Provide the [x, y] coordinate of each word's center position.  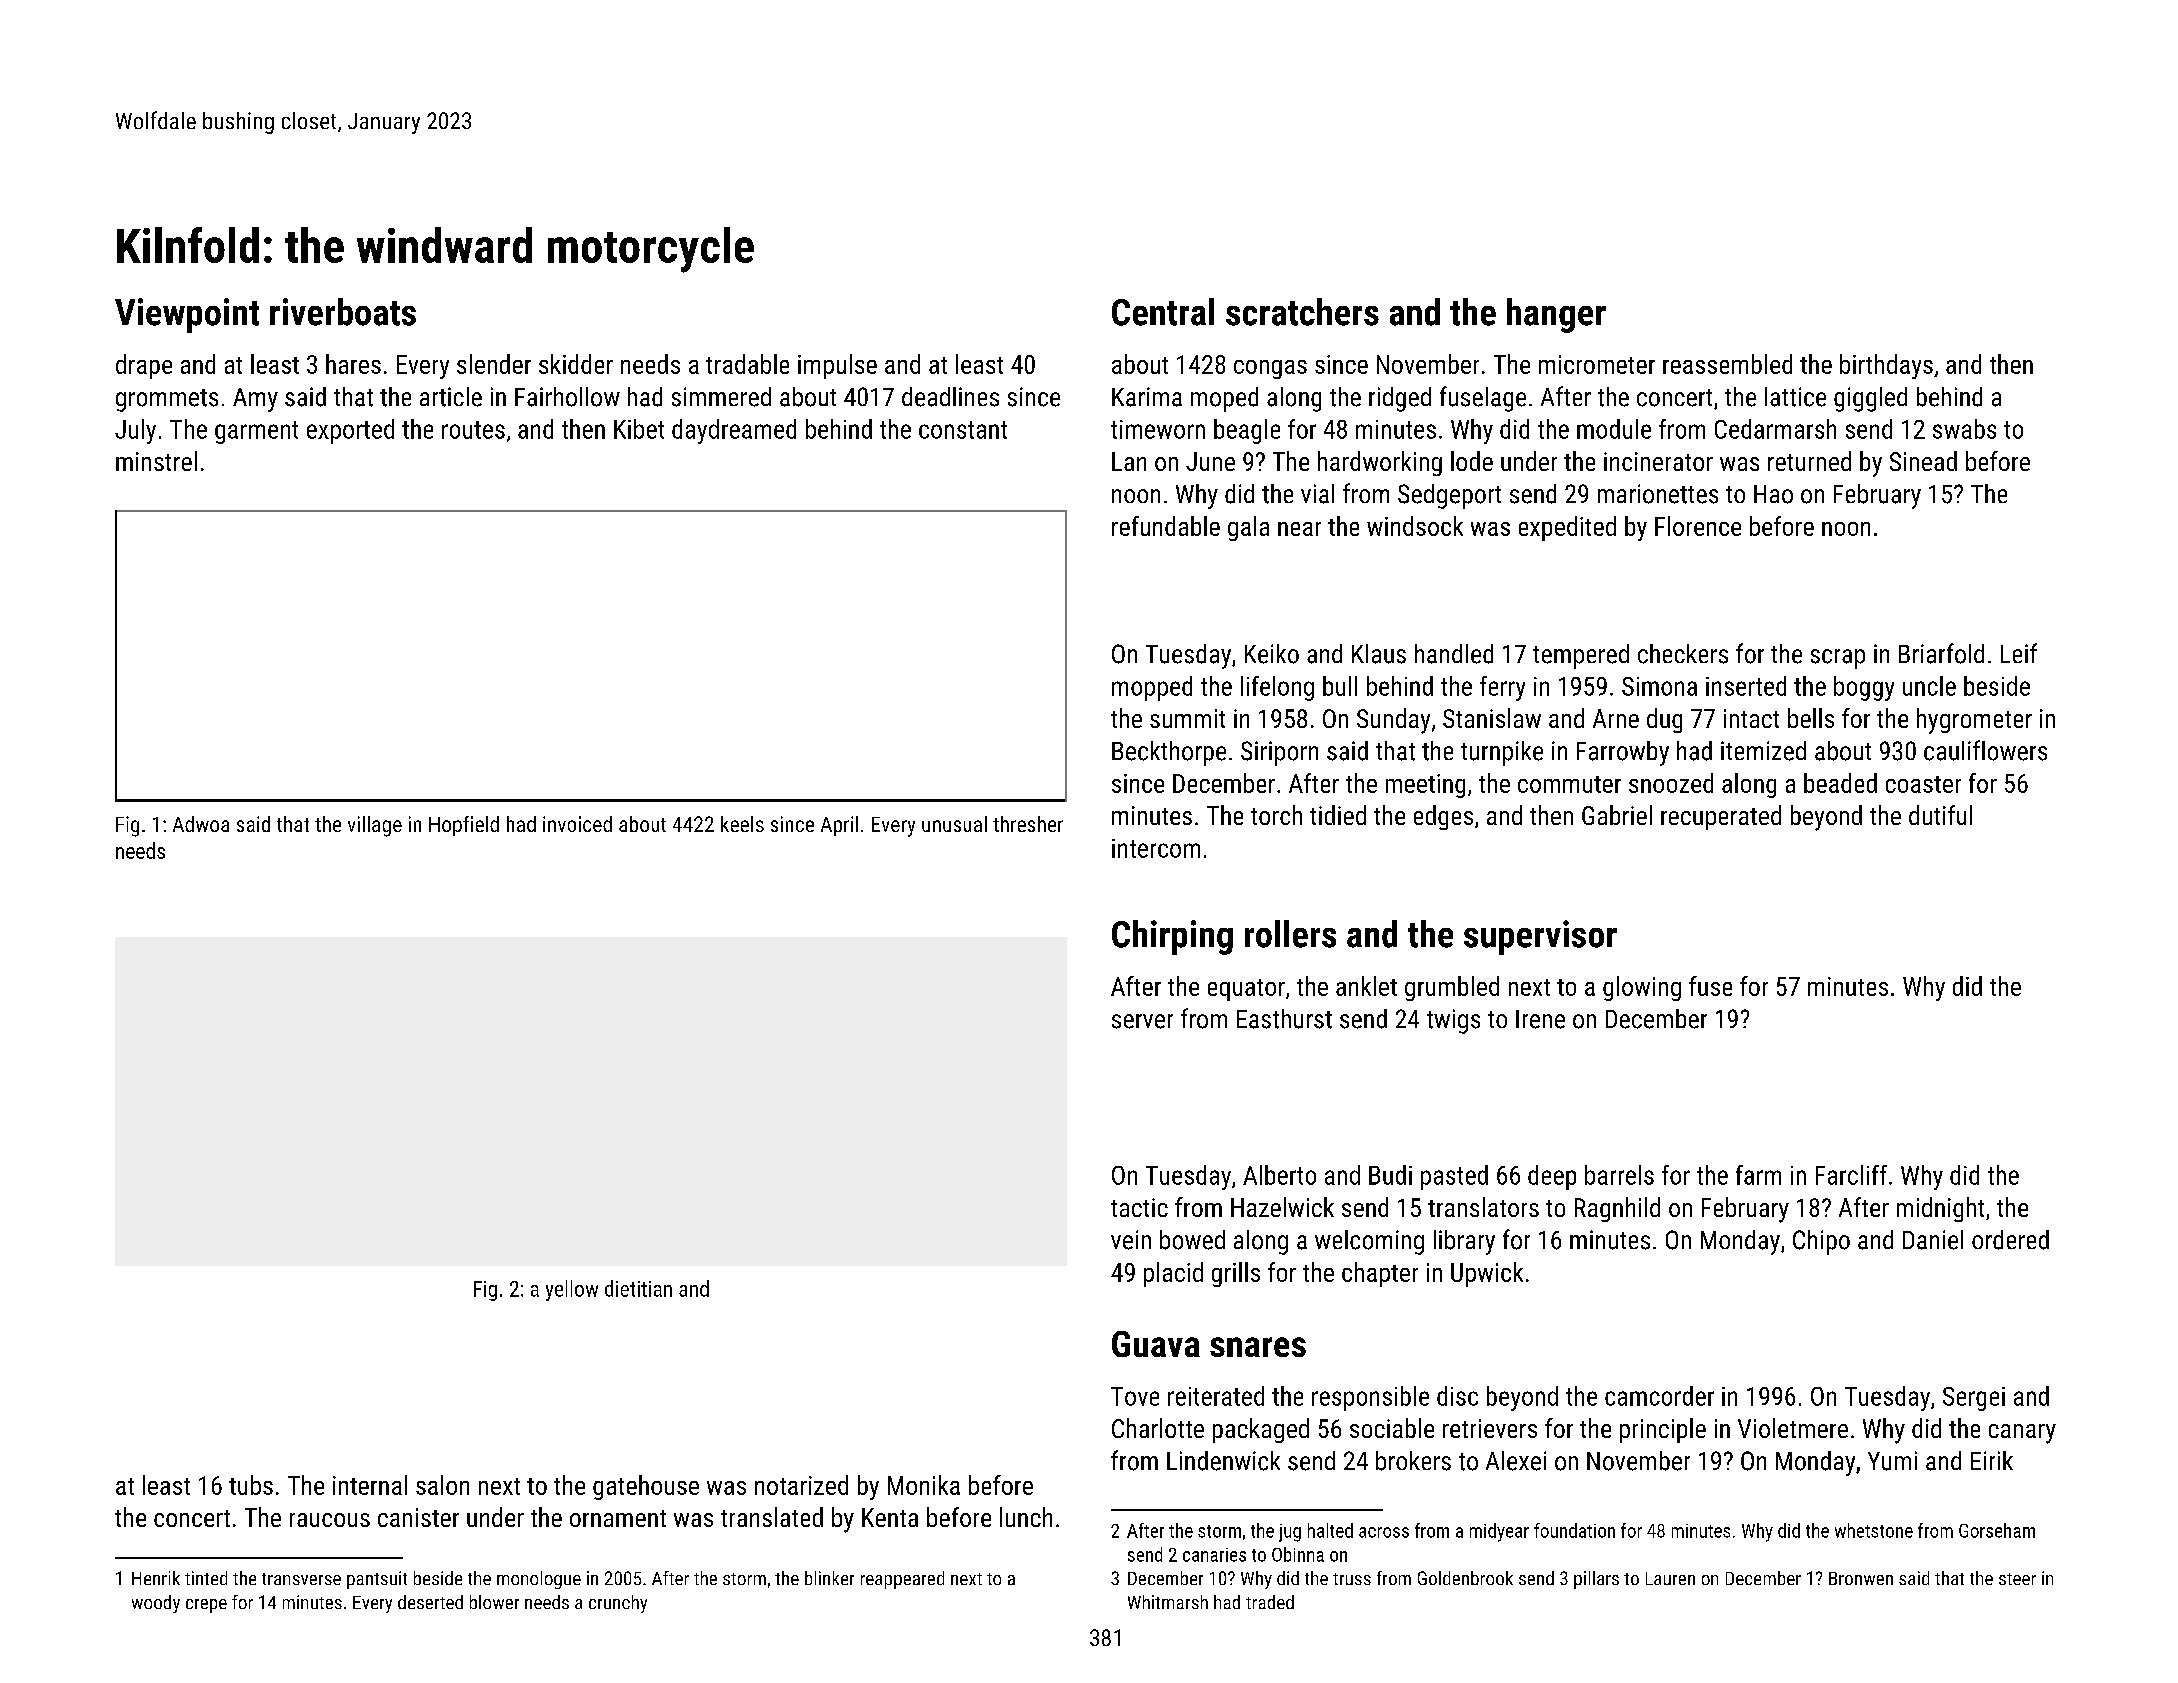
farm [1758, 1175]
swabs [1964, 429]
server [1142, 1021]
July [135, 431]
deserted [430, 1602]
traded [1270, 1602]
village [375, 826]
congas [1270, 369]
